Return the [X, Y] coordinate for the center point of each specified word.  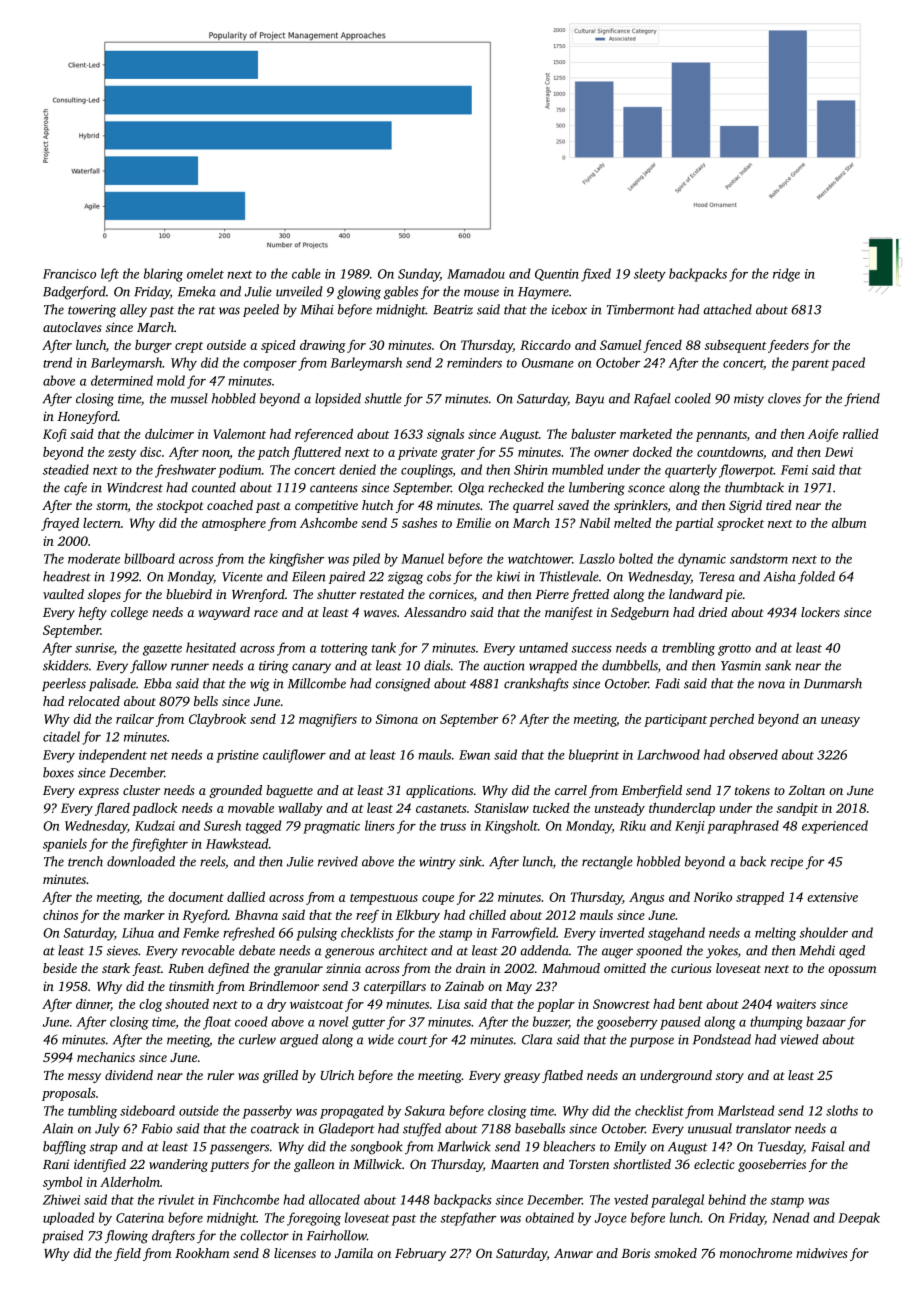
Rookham [202, 1253]
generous [349, 953]
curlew [257, 1039]
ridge [786, 275]
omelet [205, 273]
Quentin [557, 275]
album [849, 523]
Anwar [573, 1253]
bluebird [189, 594]
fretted [590, 595]
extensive [832, 897]
